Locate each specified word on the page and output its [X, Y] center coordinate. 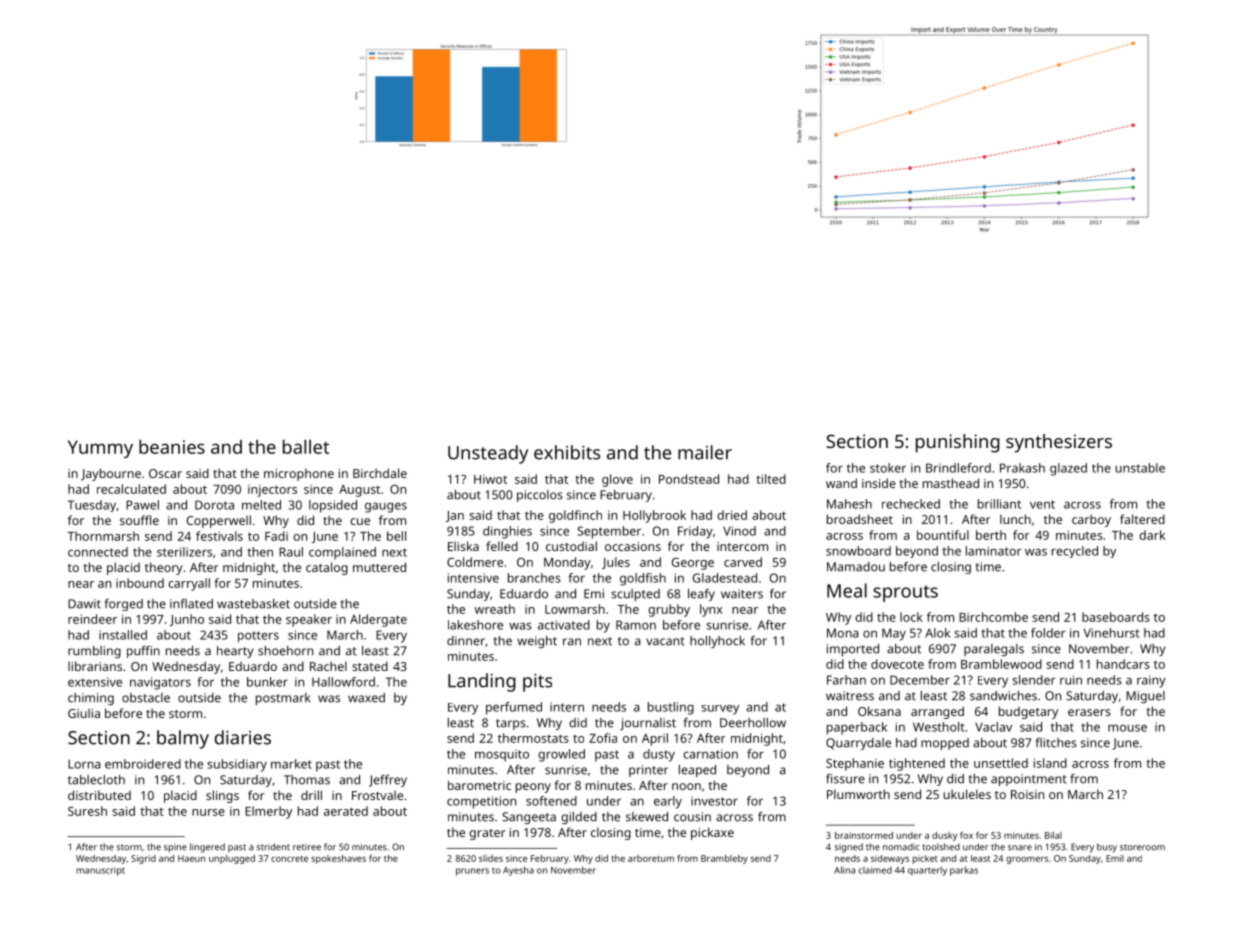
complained [342, 553]
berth [991, 535]
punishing [958, 443]
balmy [183, 739]
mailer [705, 452]
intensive [473, 578]
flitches [1056, 743]
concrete [289, 859]
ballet [306, 446]
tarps [511, 724]
